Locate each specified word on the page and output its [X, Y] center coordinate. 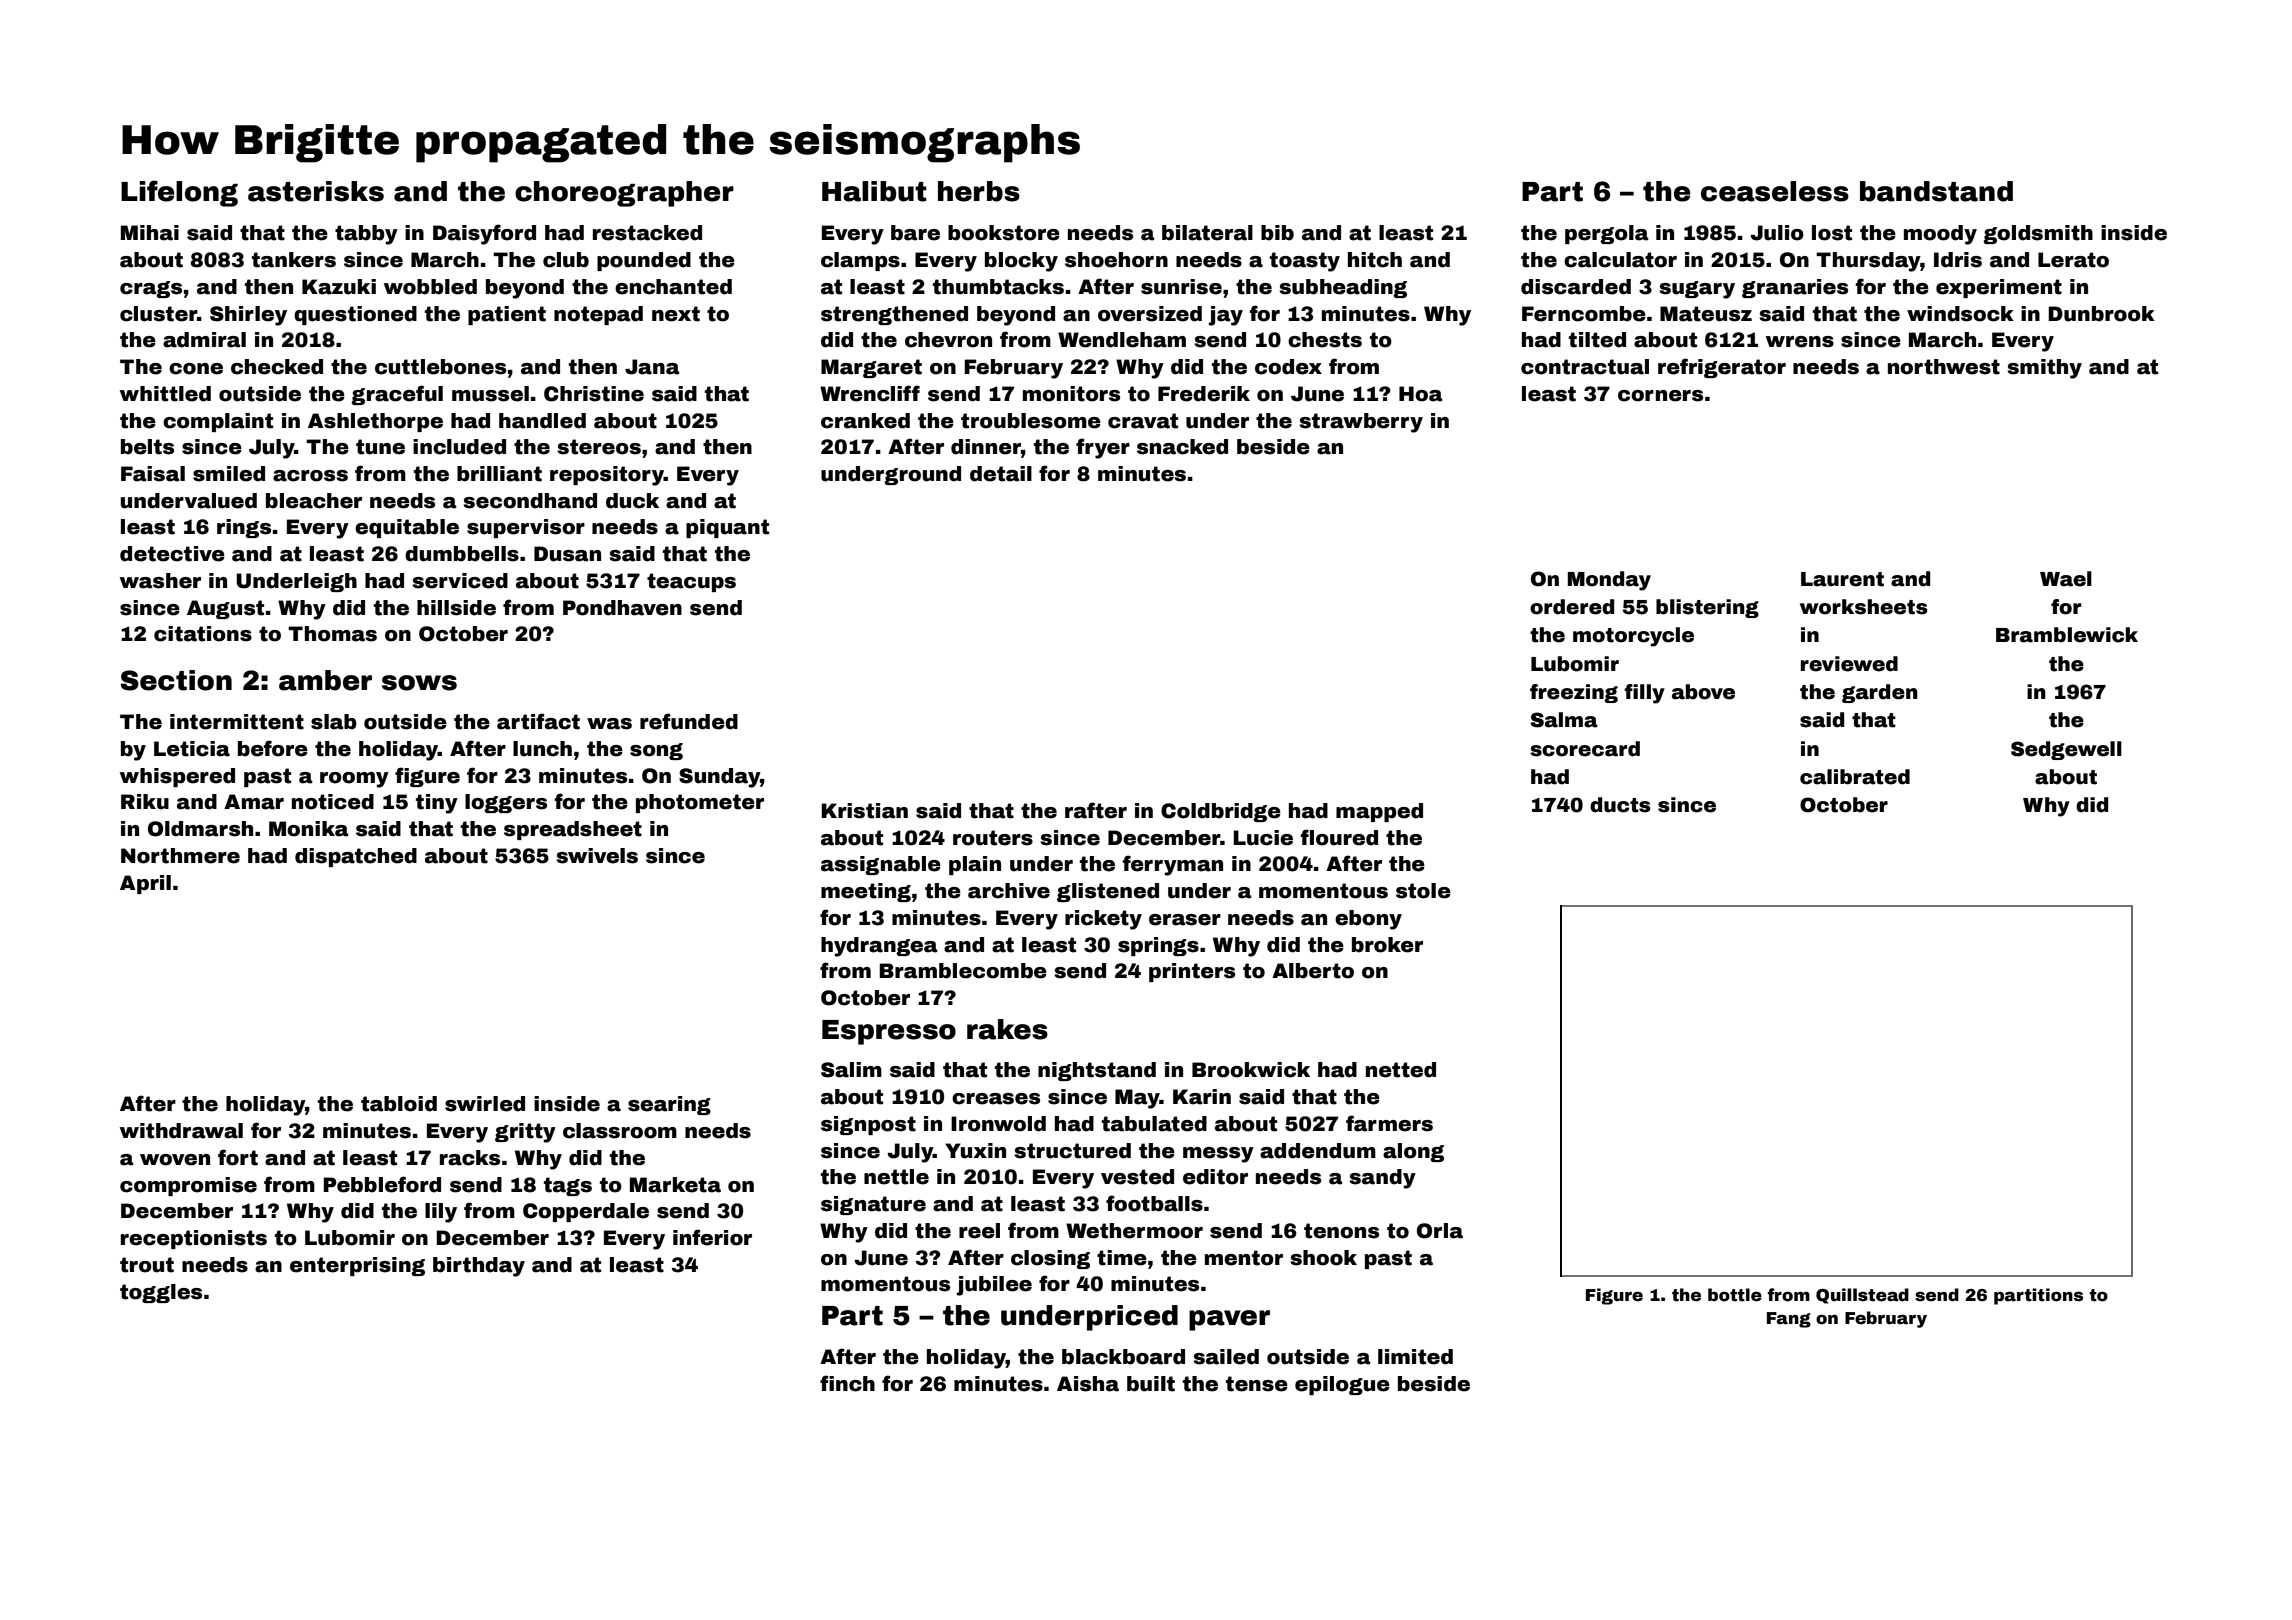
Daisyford [484, 234]
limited [1415, 1357]
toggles [161, 1293]
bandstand [1936, 191]
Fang [1789, 1320]
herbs [979, 191]
